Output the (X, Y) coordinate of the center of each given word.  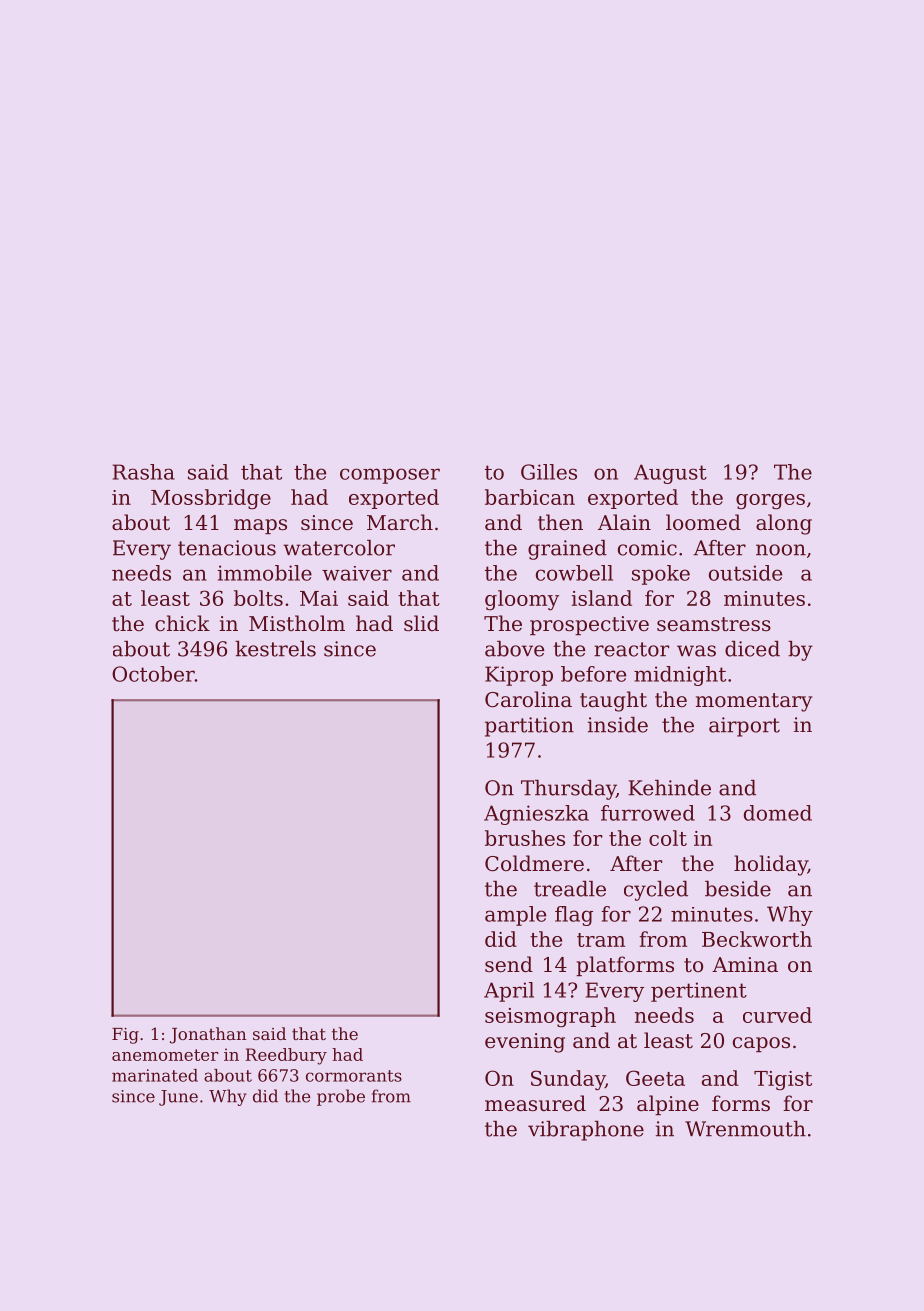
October (153, 674)
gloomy (522, 600)
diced (752, 649)
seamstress (714, 624)
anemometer (165, 1055)
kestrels (275, 649)
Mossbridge (211, 499)
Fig (125, 1036)
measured (535, 1103)
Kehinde (669, 788)
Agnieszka (536, 815)
